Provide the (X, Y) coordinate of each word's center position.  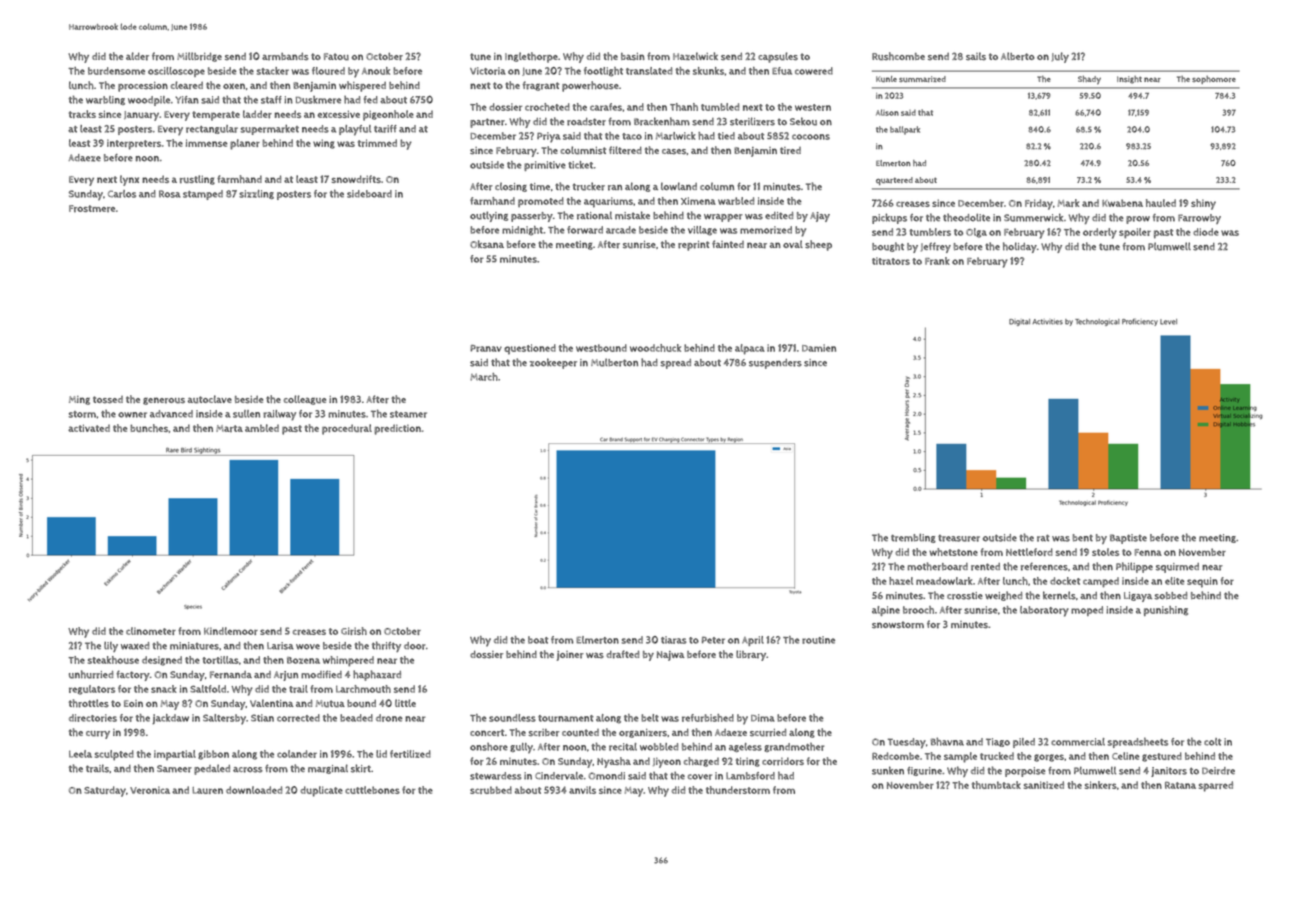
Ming (79, 400)
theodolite (966, 217)
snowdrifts (356, 179)
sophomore (1214, 80)
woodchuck (655, 348)
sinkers (1101, 785)
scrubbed (491, 790)
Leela (80, 754)
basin (633, 57)
